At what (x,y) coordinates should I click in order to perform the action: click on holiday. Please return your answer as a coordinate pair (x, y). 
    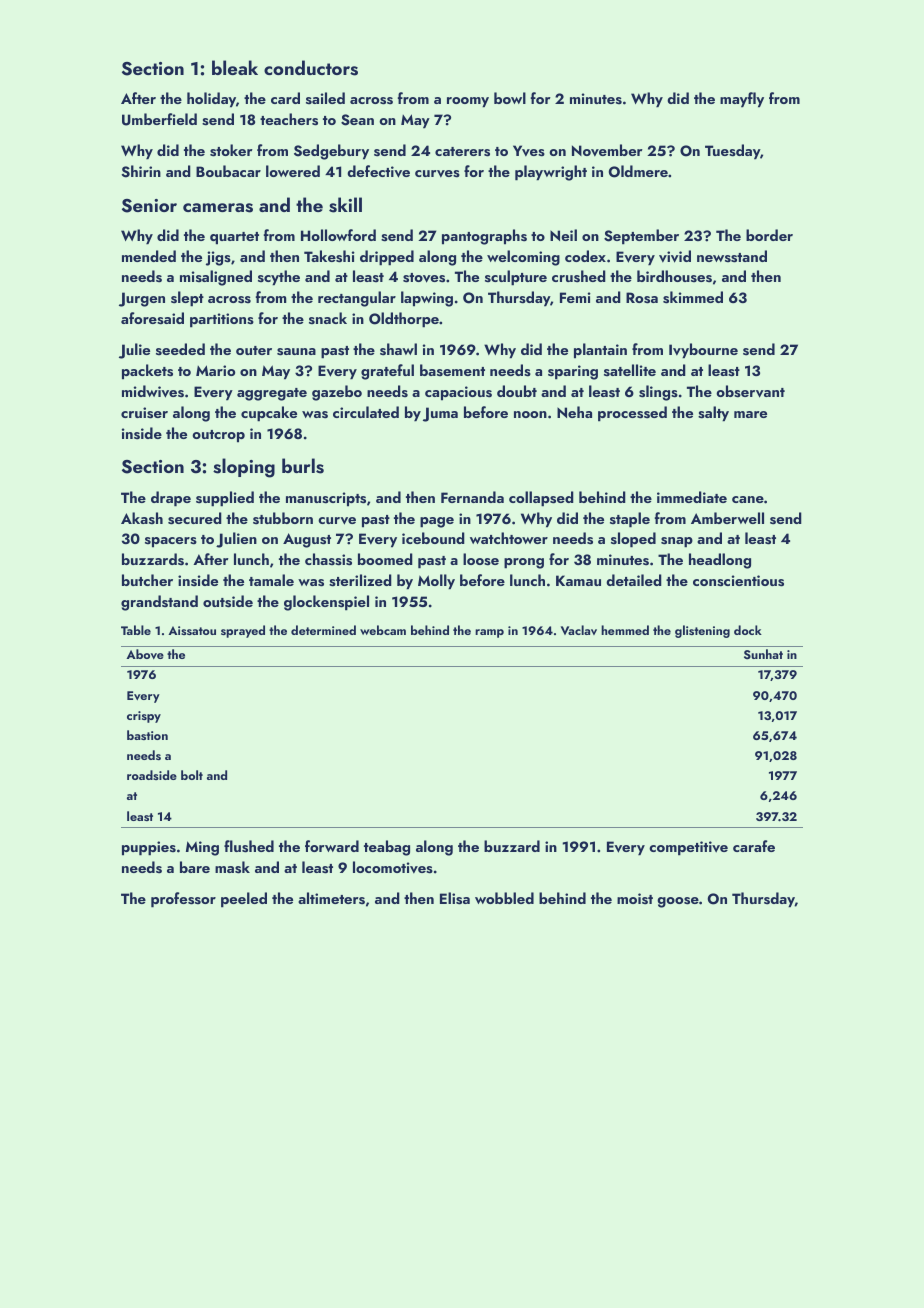
    Looking at the image, I should click on (211, 100).
